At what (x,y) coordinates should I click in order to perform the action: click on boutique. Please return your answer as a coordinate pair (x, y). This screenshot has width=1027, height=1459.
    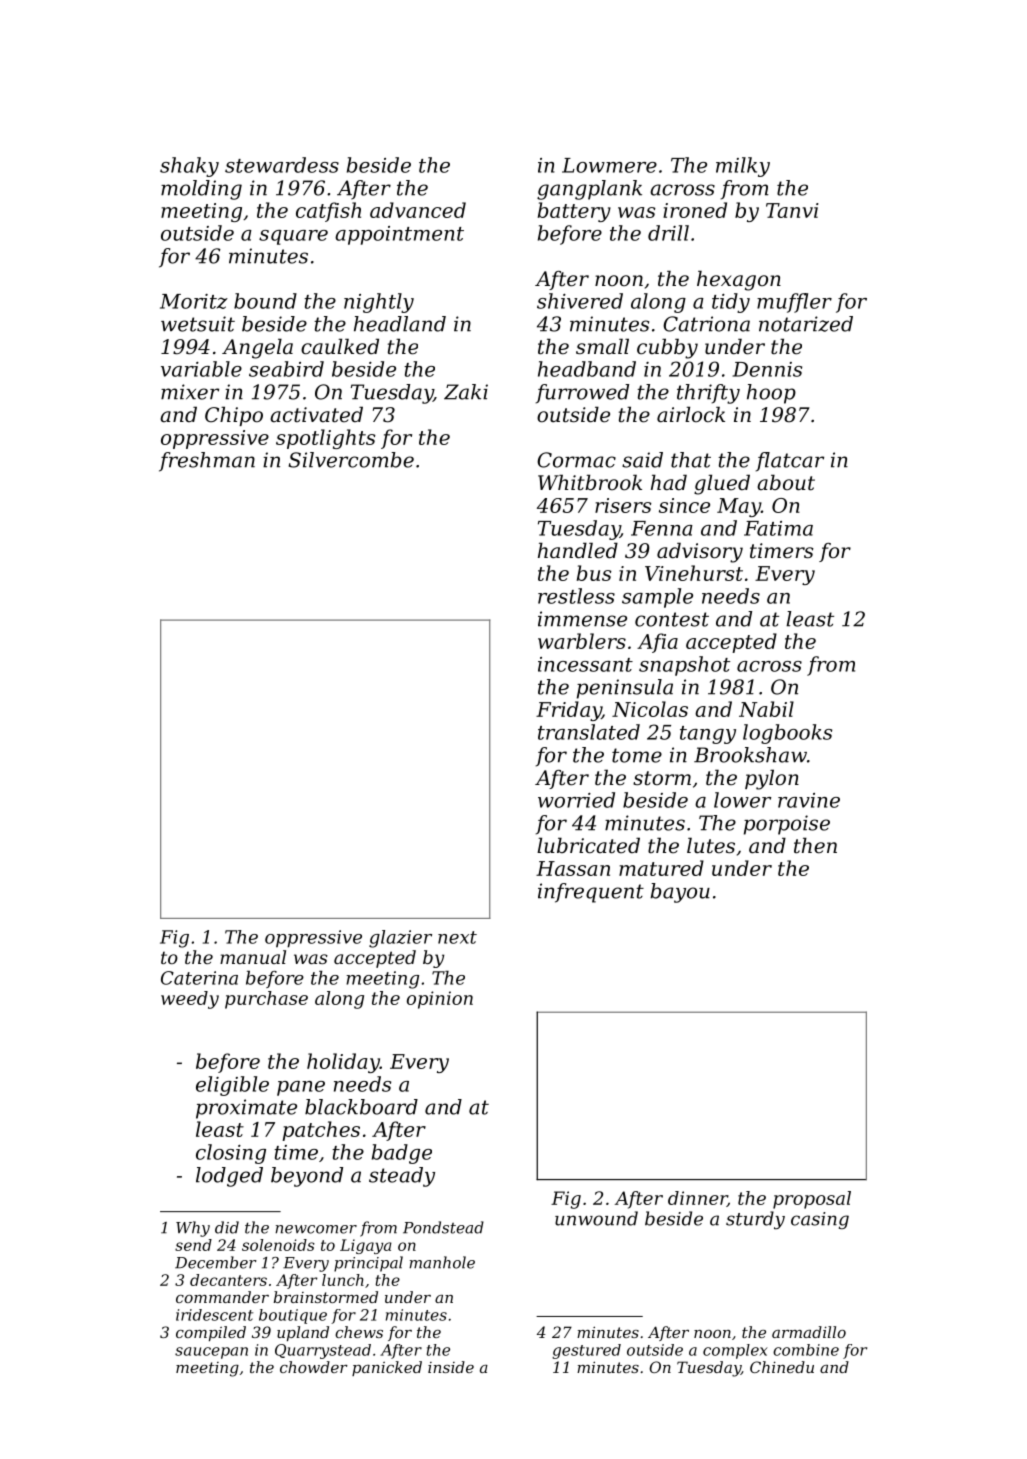
    Looking at the image, I should click on (293, 1316).
